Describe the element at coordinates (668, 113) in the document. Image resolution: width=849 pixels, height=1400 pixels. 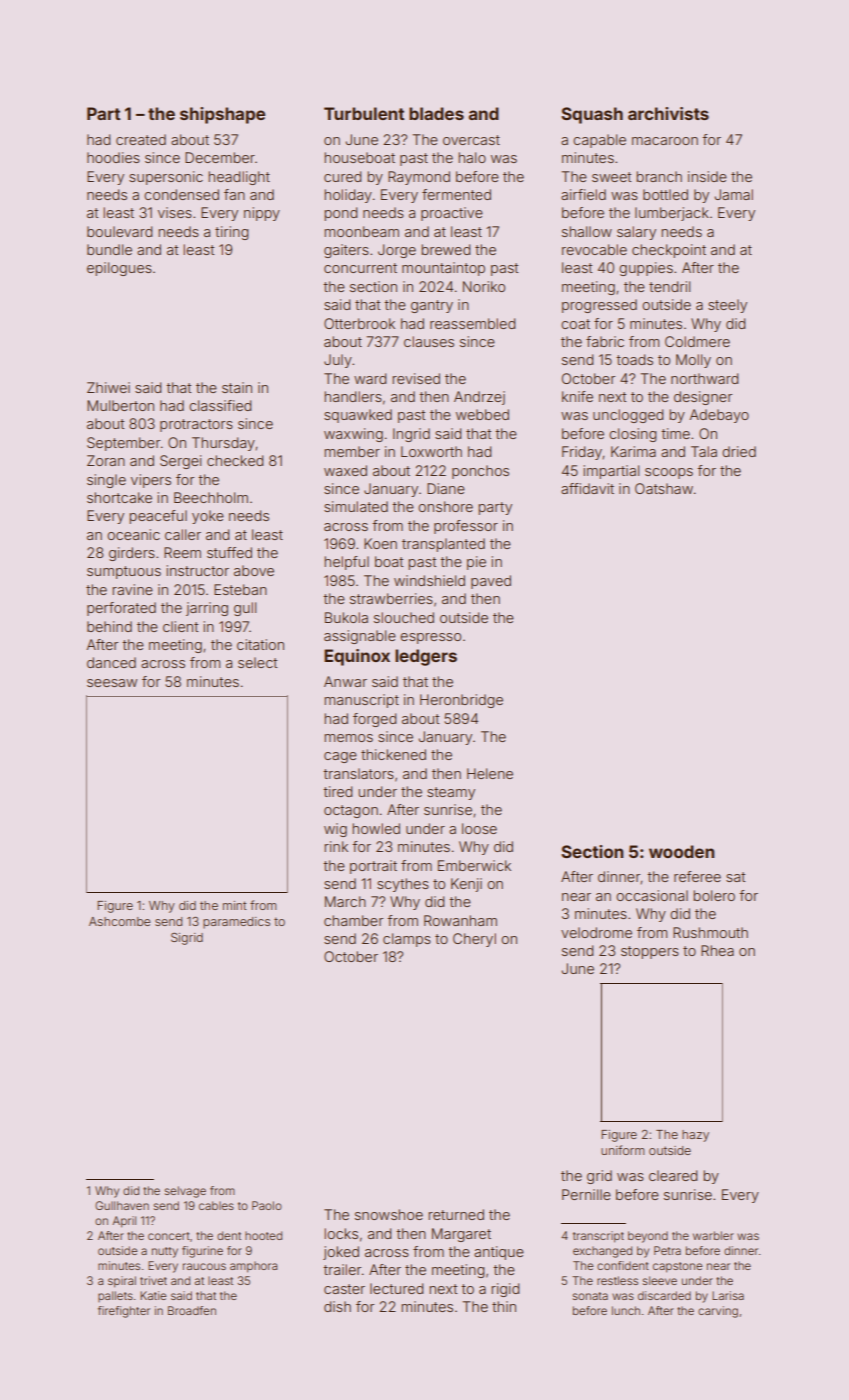
I see `archivists` at that location.
